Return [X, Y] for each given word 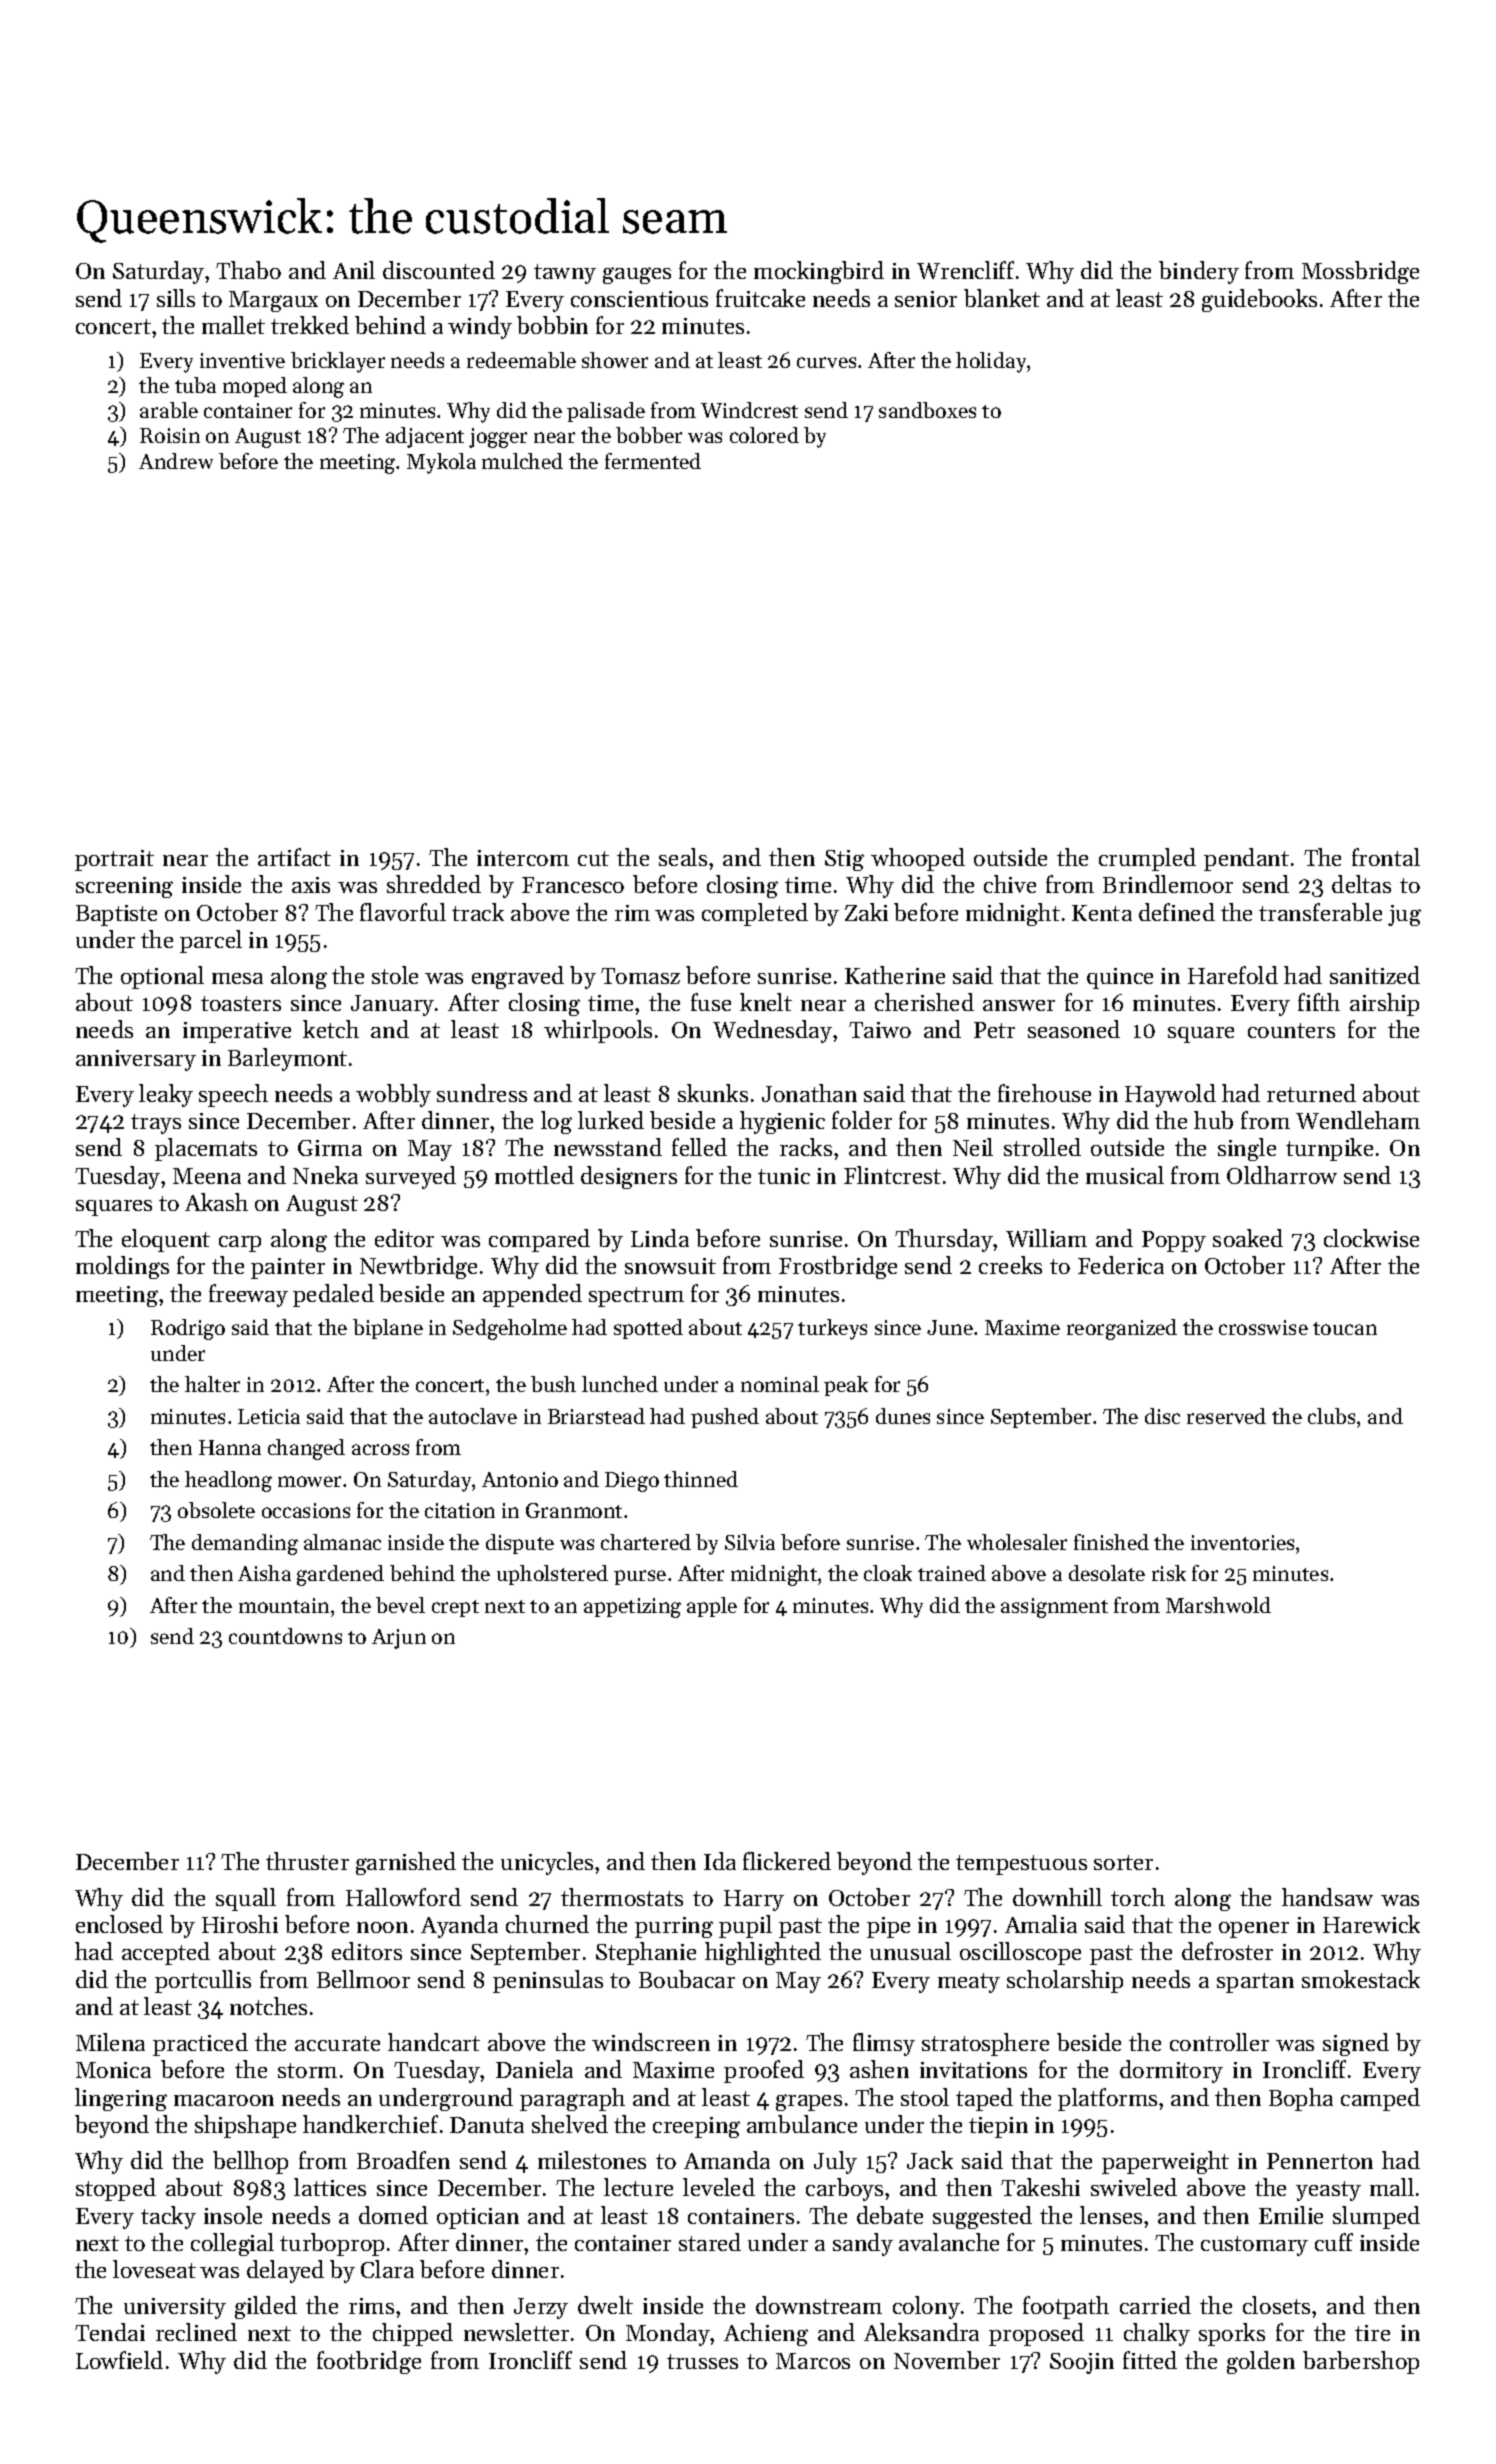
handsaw [1327, 1897]
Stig [844, 860]
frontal [1386, 857]
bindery [1199, 272]
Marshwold [1218, 1605]
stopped [116, 2189]
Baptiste [116, 915]
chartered [646, 1542]
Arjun [399, 1639]
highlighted [763, 1953]
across [380, 1449]
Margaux [273, 301]
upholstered [552, 1575]
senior [926, 299]
